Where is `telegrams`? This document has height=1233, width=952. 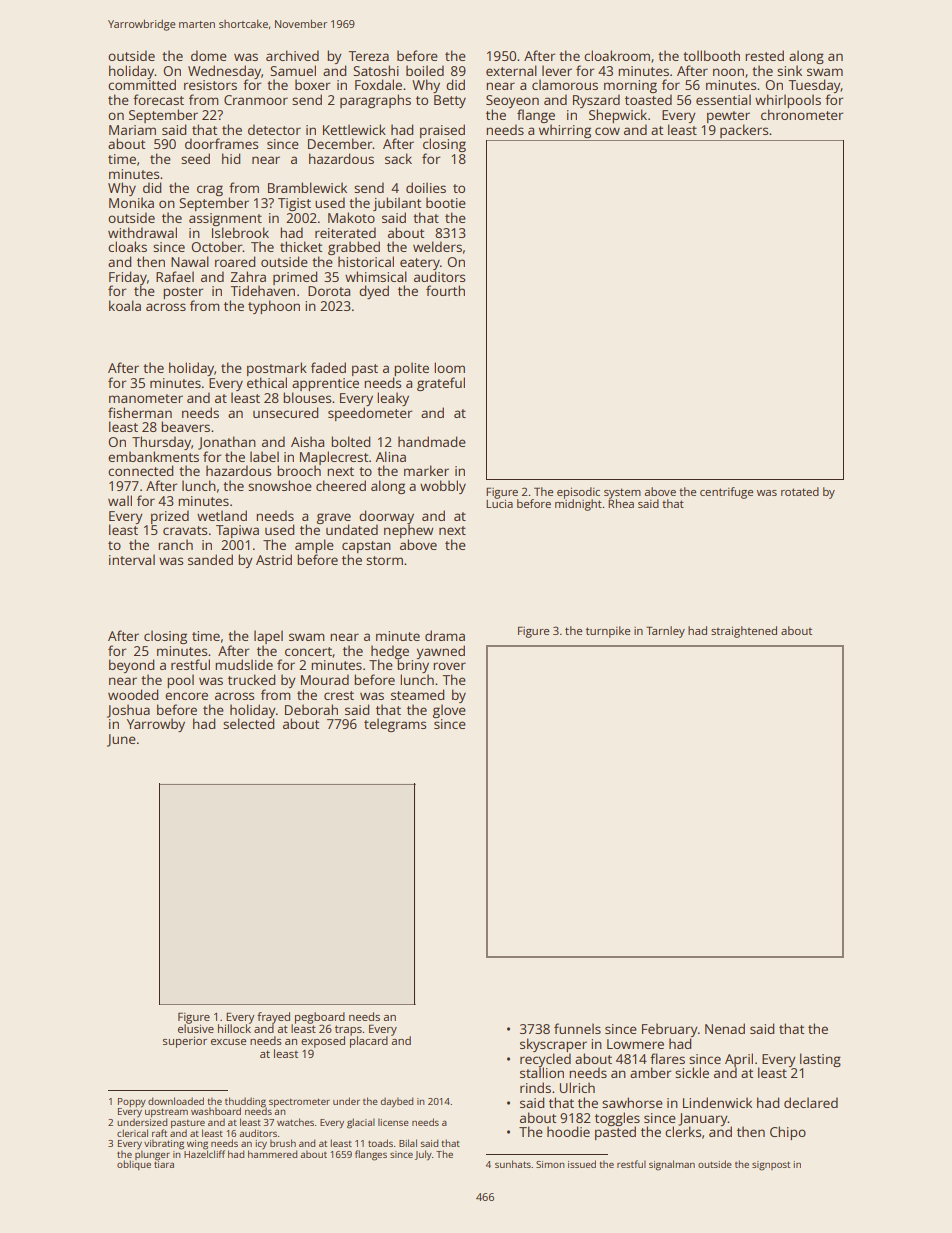 telegrams is located at coordinates (395, 725).
